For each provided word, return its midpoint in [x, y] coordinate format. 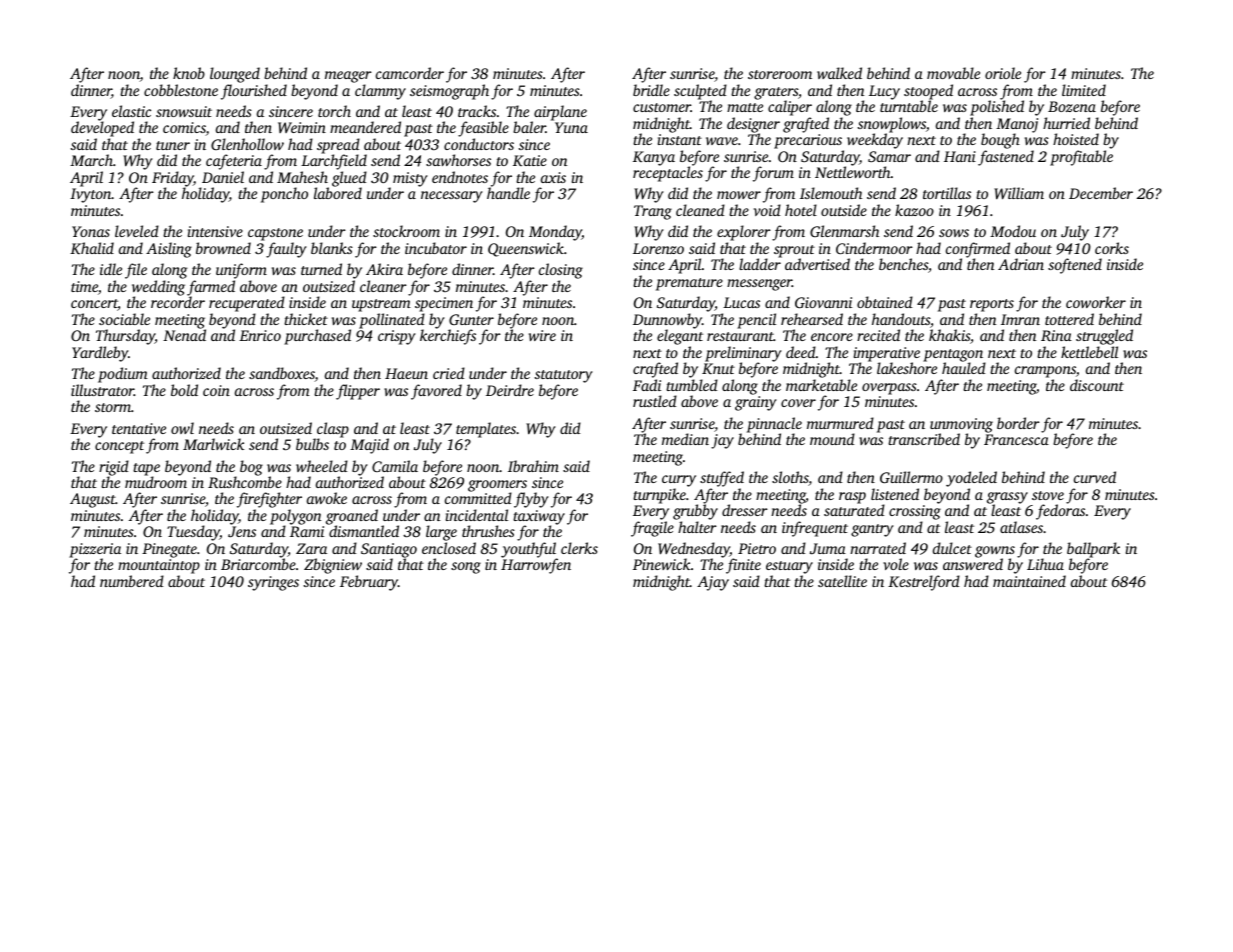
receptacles [668, 174]
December [1101, 193]
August [93, 500]
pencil [756, 321]
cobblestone [181, 90]
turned [321, 269]
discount [1097, 385]
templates [486, 430]
